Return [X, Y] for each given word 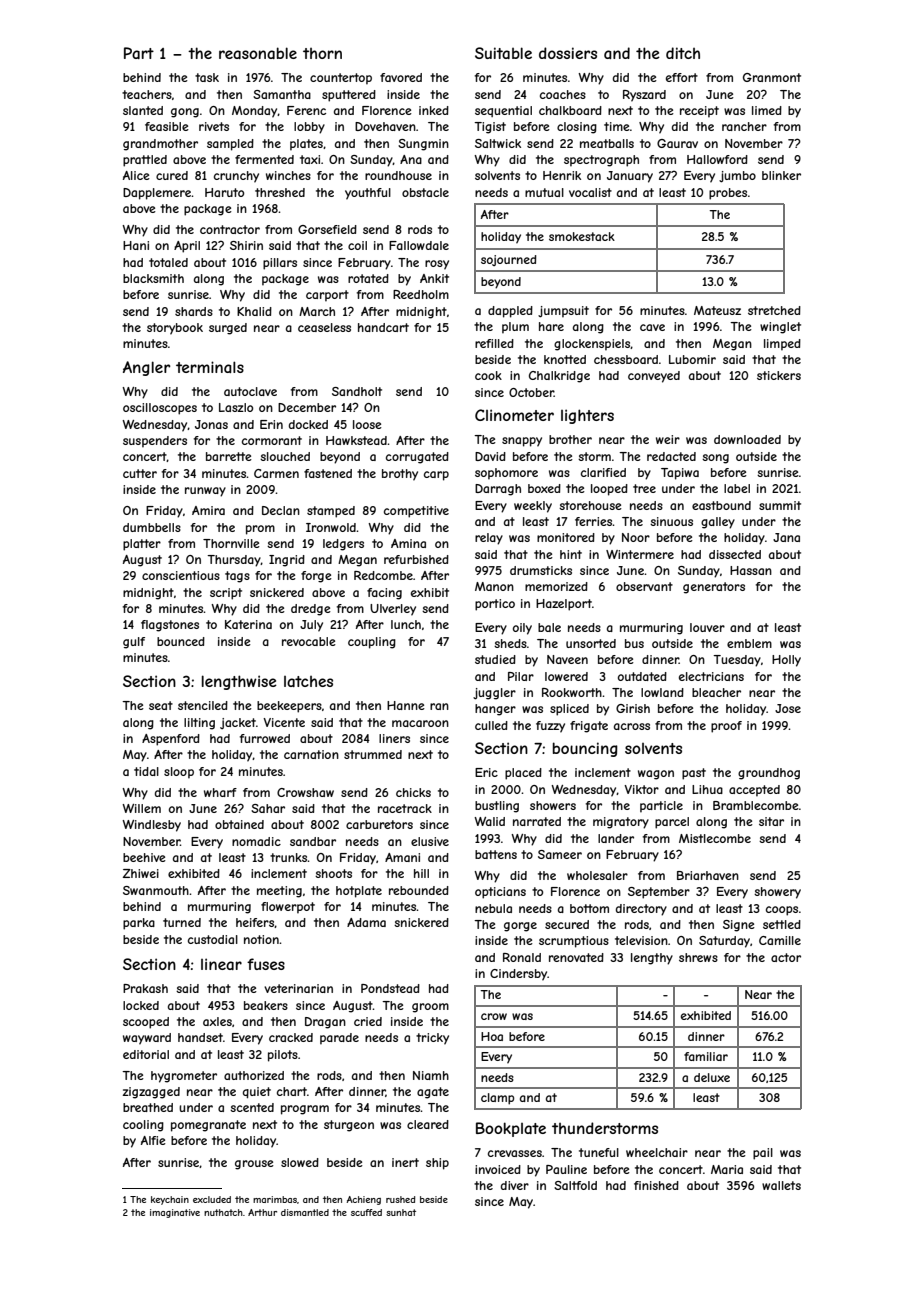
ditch [683, 53]
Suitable [503, 53]
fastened [328, 473]
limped [782, 345]
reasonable [258, 53]
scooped [146, 1023]
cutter [140, 473]
